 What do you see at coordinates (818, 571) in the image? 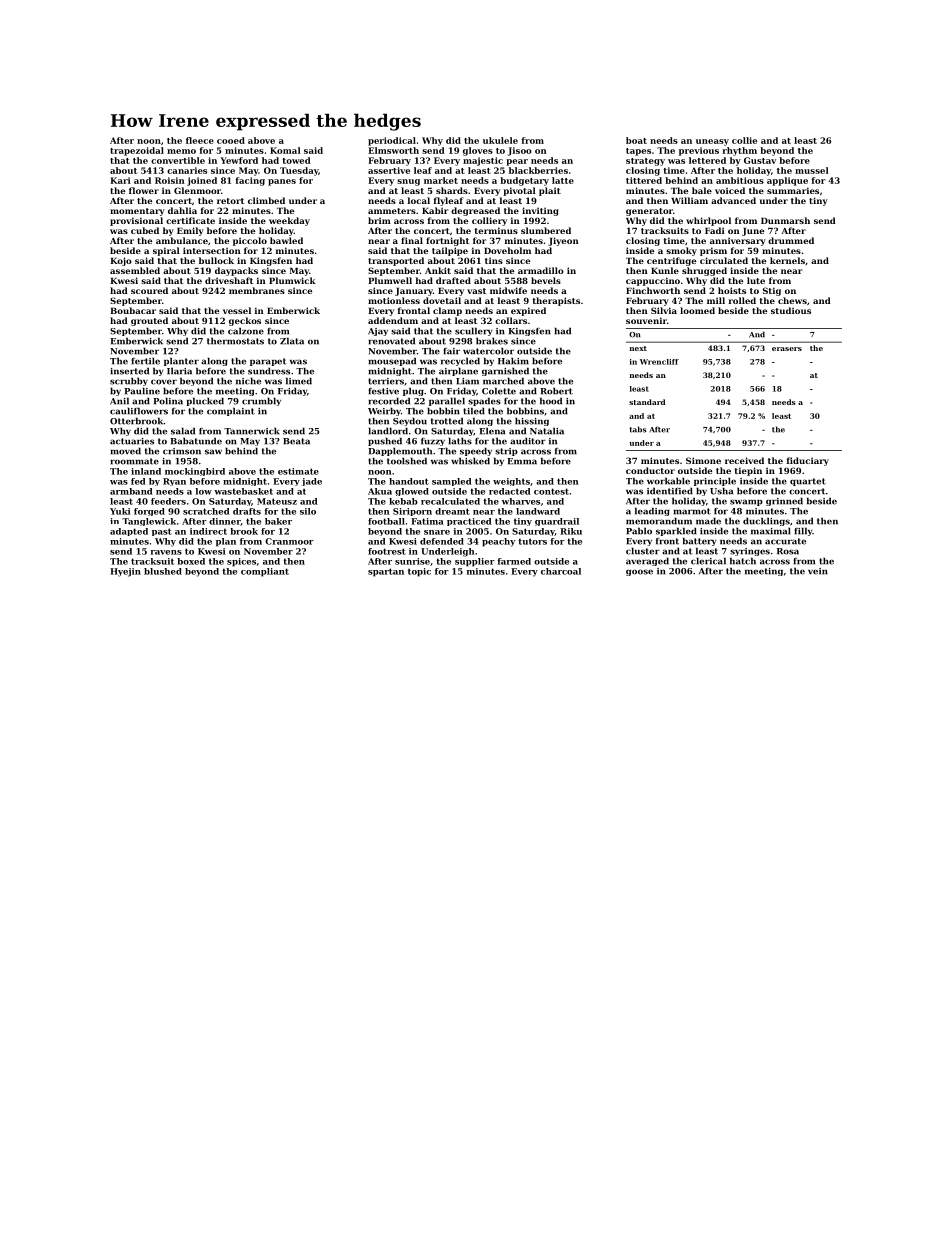
I see `vein` at bounding box center [818, 571].
